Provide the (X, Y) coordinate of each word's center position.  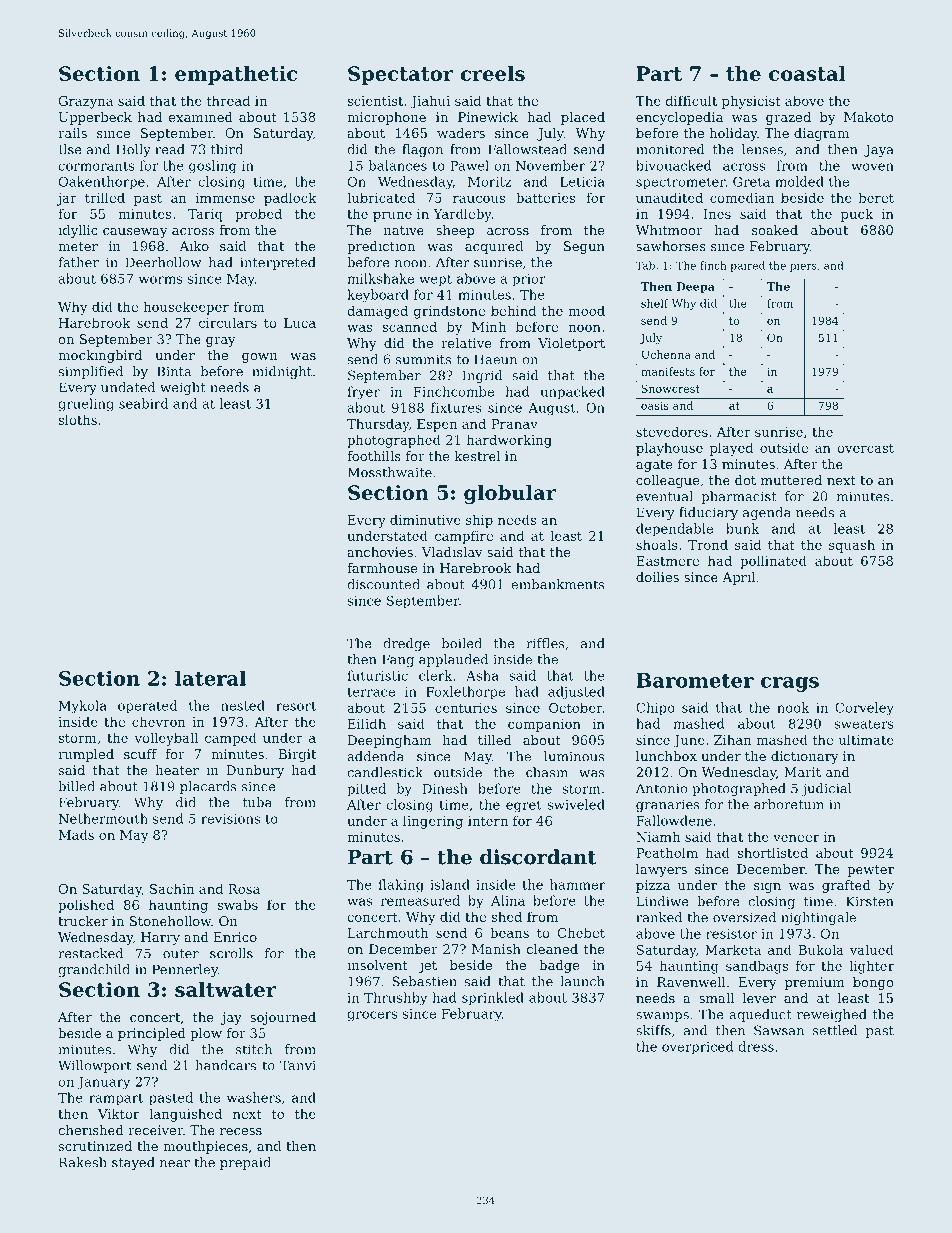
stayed (133, 1163)
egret (524, 807)
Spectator (400, 75)
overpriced (698, 1047)
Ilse (70, 149)
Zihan (733, 739)
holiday (733, 134)
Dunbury (255, 771)
